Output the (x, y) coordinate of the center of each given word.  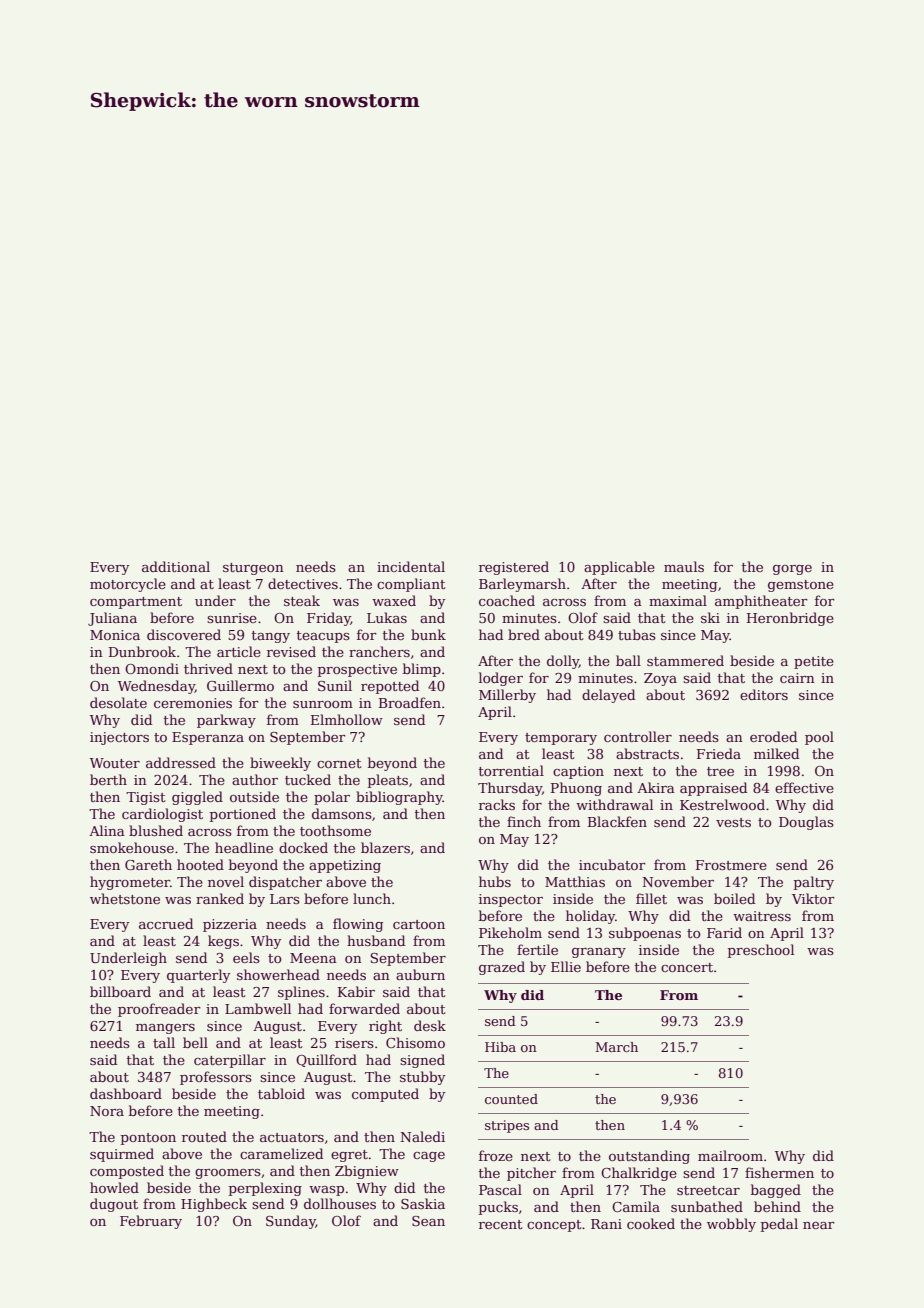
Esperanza (208, 738)
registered (514, 568)
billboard (120, 991)
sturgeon (253, 569)
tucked (308, 779)
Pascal (500, 1189)
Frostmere (731, 865)
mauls (684, 566)
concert (687, 967)
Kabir (356, 991)
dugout (114, 1205)
